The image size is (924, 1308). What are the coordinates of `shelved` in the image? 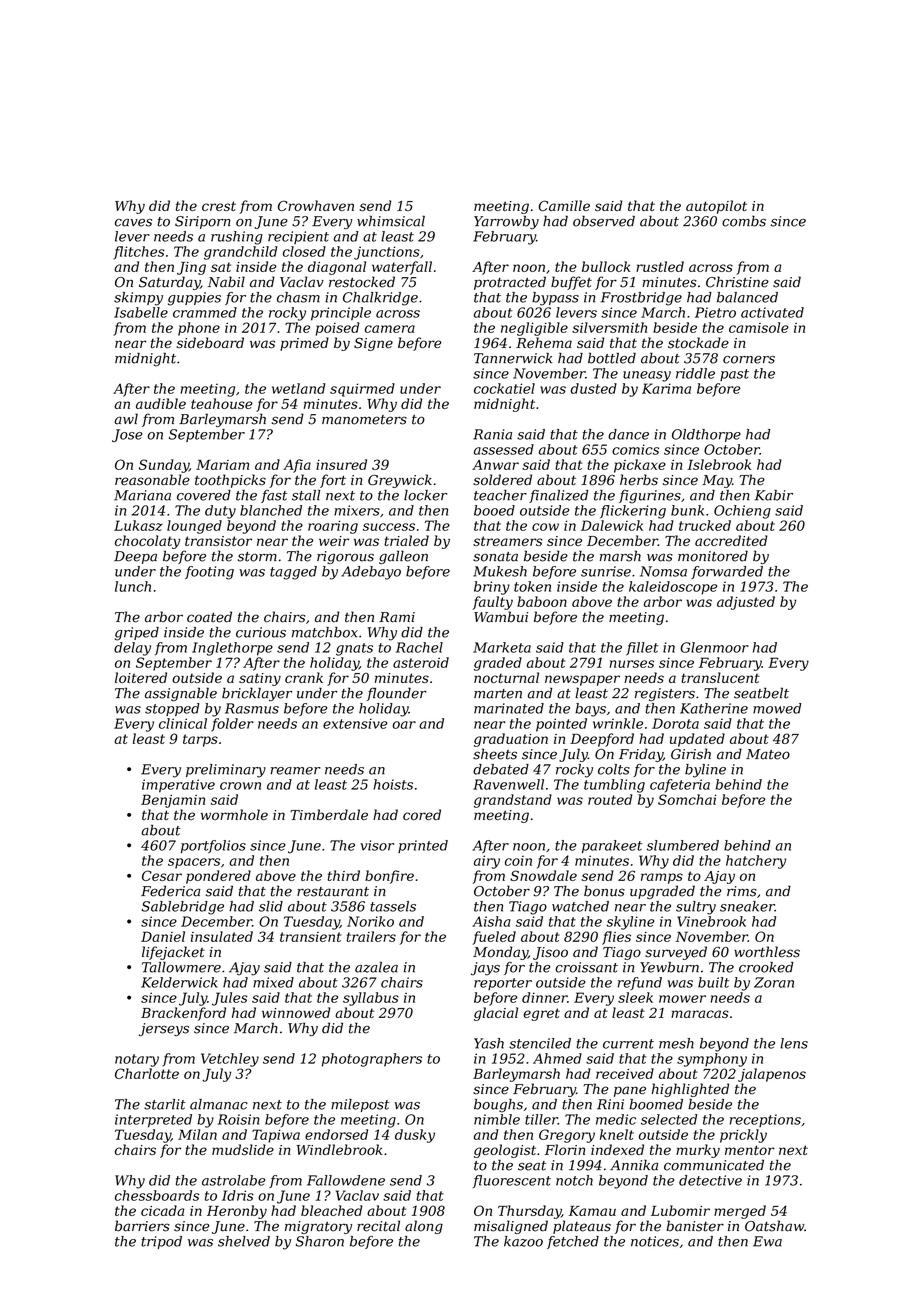 It's located at (244, 1241).
